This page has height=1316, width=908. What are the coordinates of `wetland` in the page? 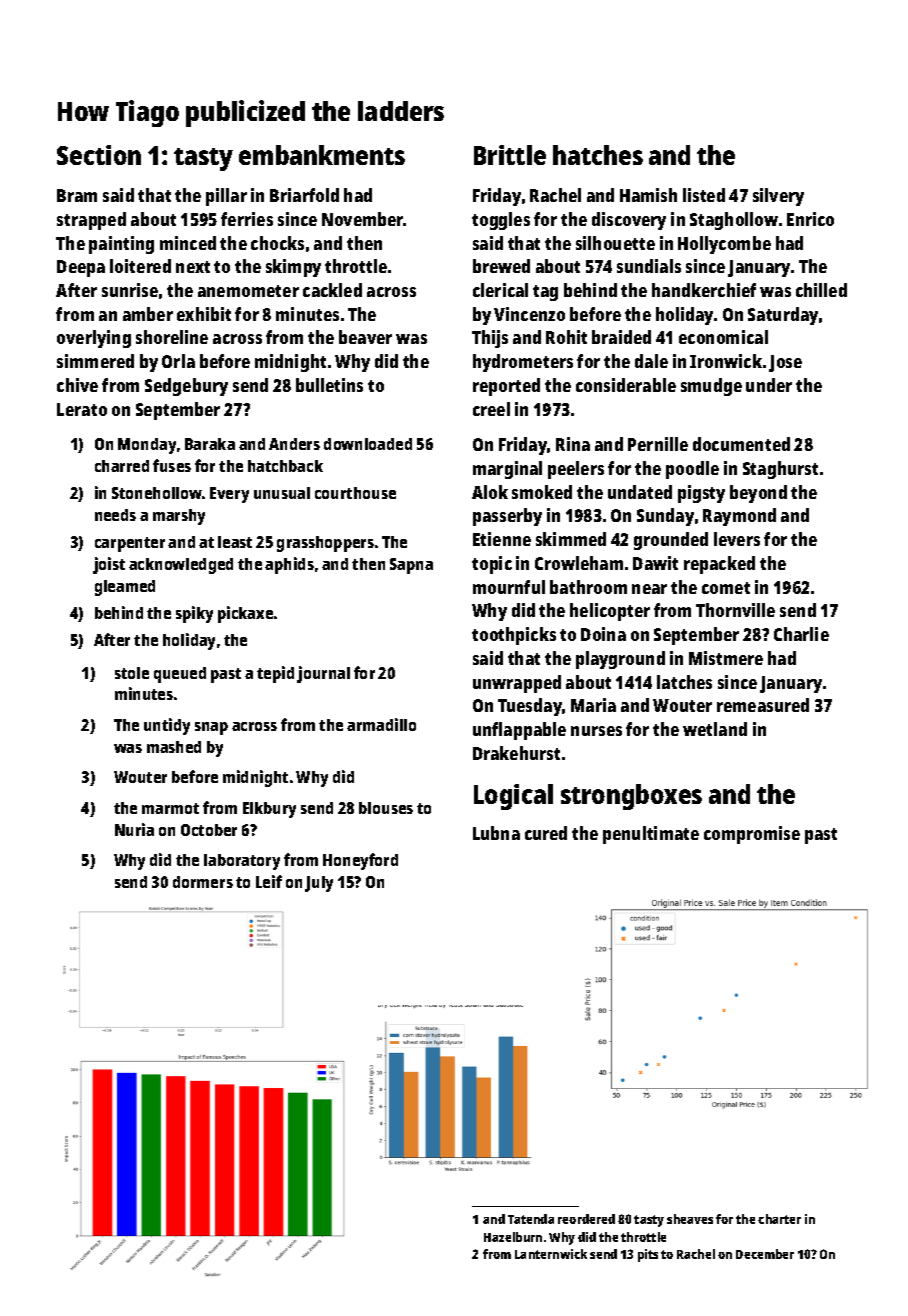 It's located at (715, 729).
